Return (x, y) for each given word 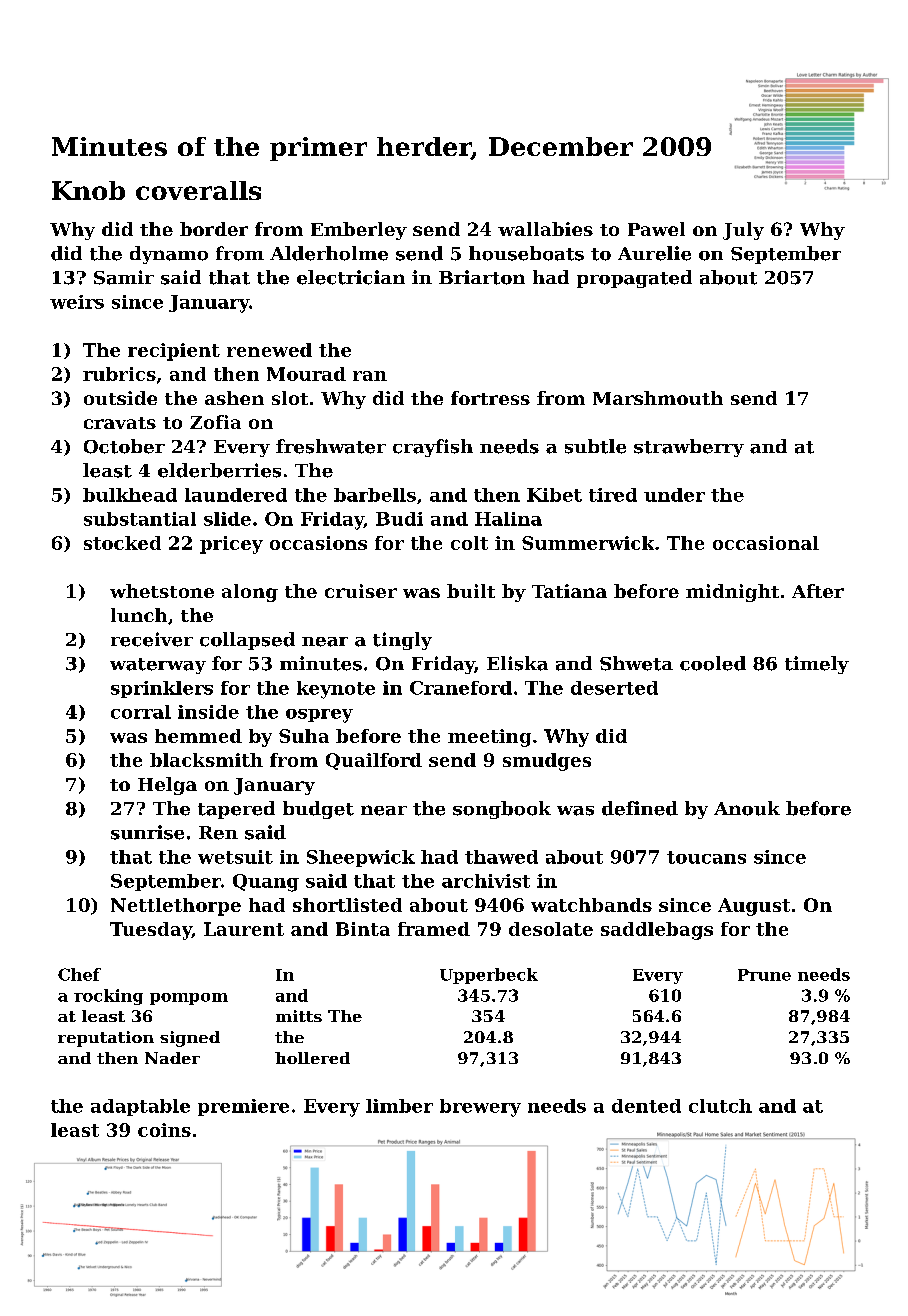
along (250, 593)
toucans (706, 857)
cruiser (361, 591)
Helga (167, 786)
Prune (764, 975)
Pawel (656, 229)
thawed (501, 857)
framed (434, 929)
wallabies (545, 229)
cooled (713, 663)
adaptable (140, 1107)
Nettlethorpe (176, 907)
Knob (88, 190)
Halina (508, 519)
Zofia (215, 422)
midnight (732, 593)
